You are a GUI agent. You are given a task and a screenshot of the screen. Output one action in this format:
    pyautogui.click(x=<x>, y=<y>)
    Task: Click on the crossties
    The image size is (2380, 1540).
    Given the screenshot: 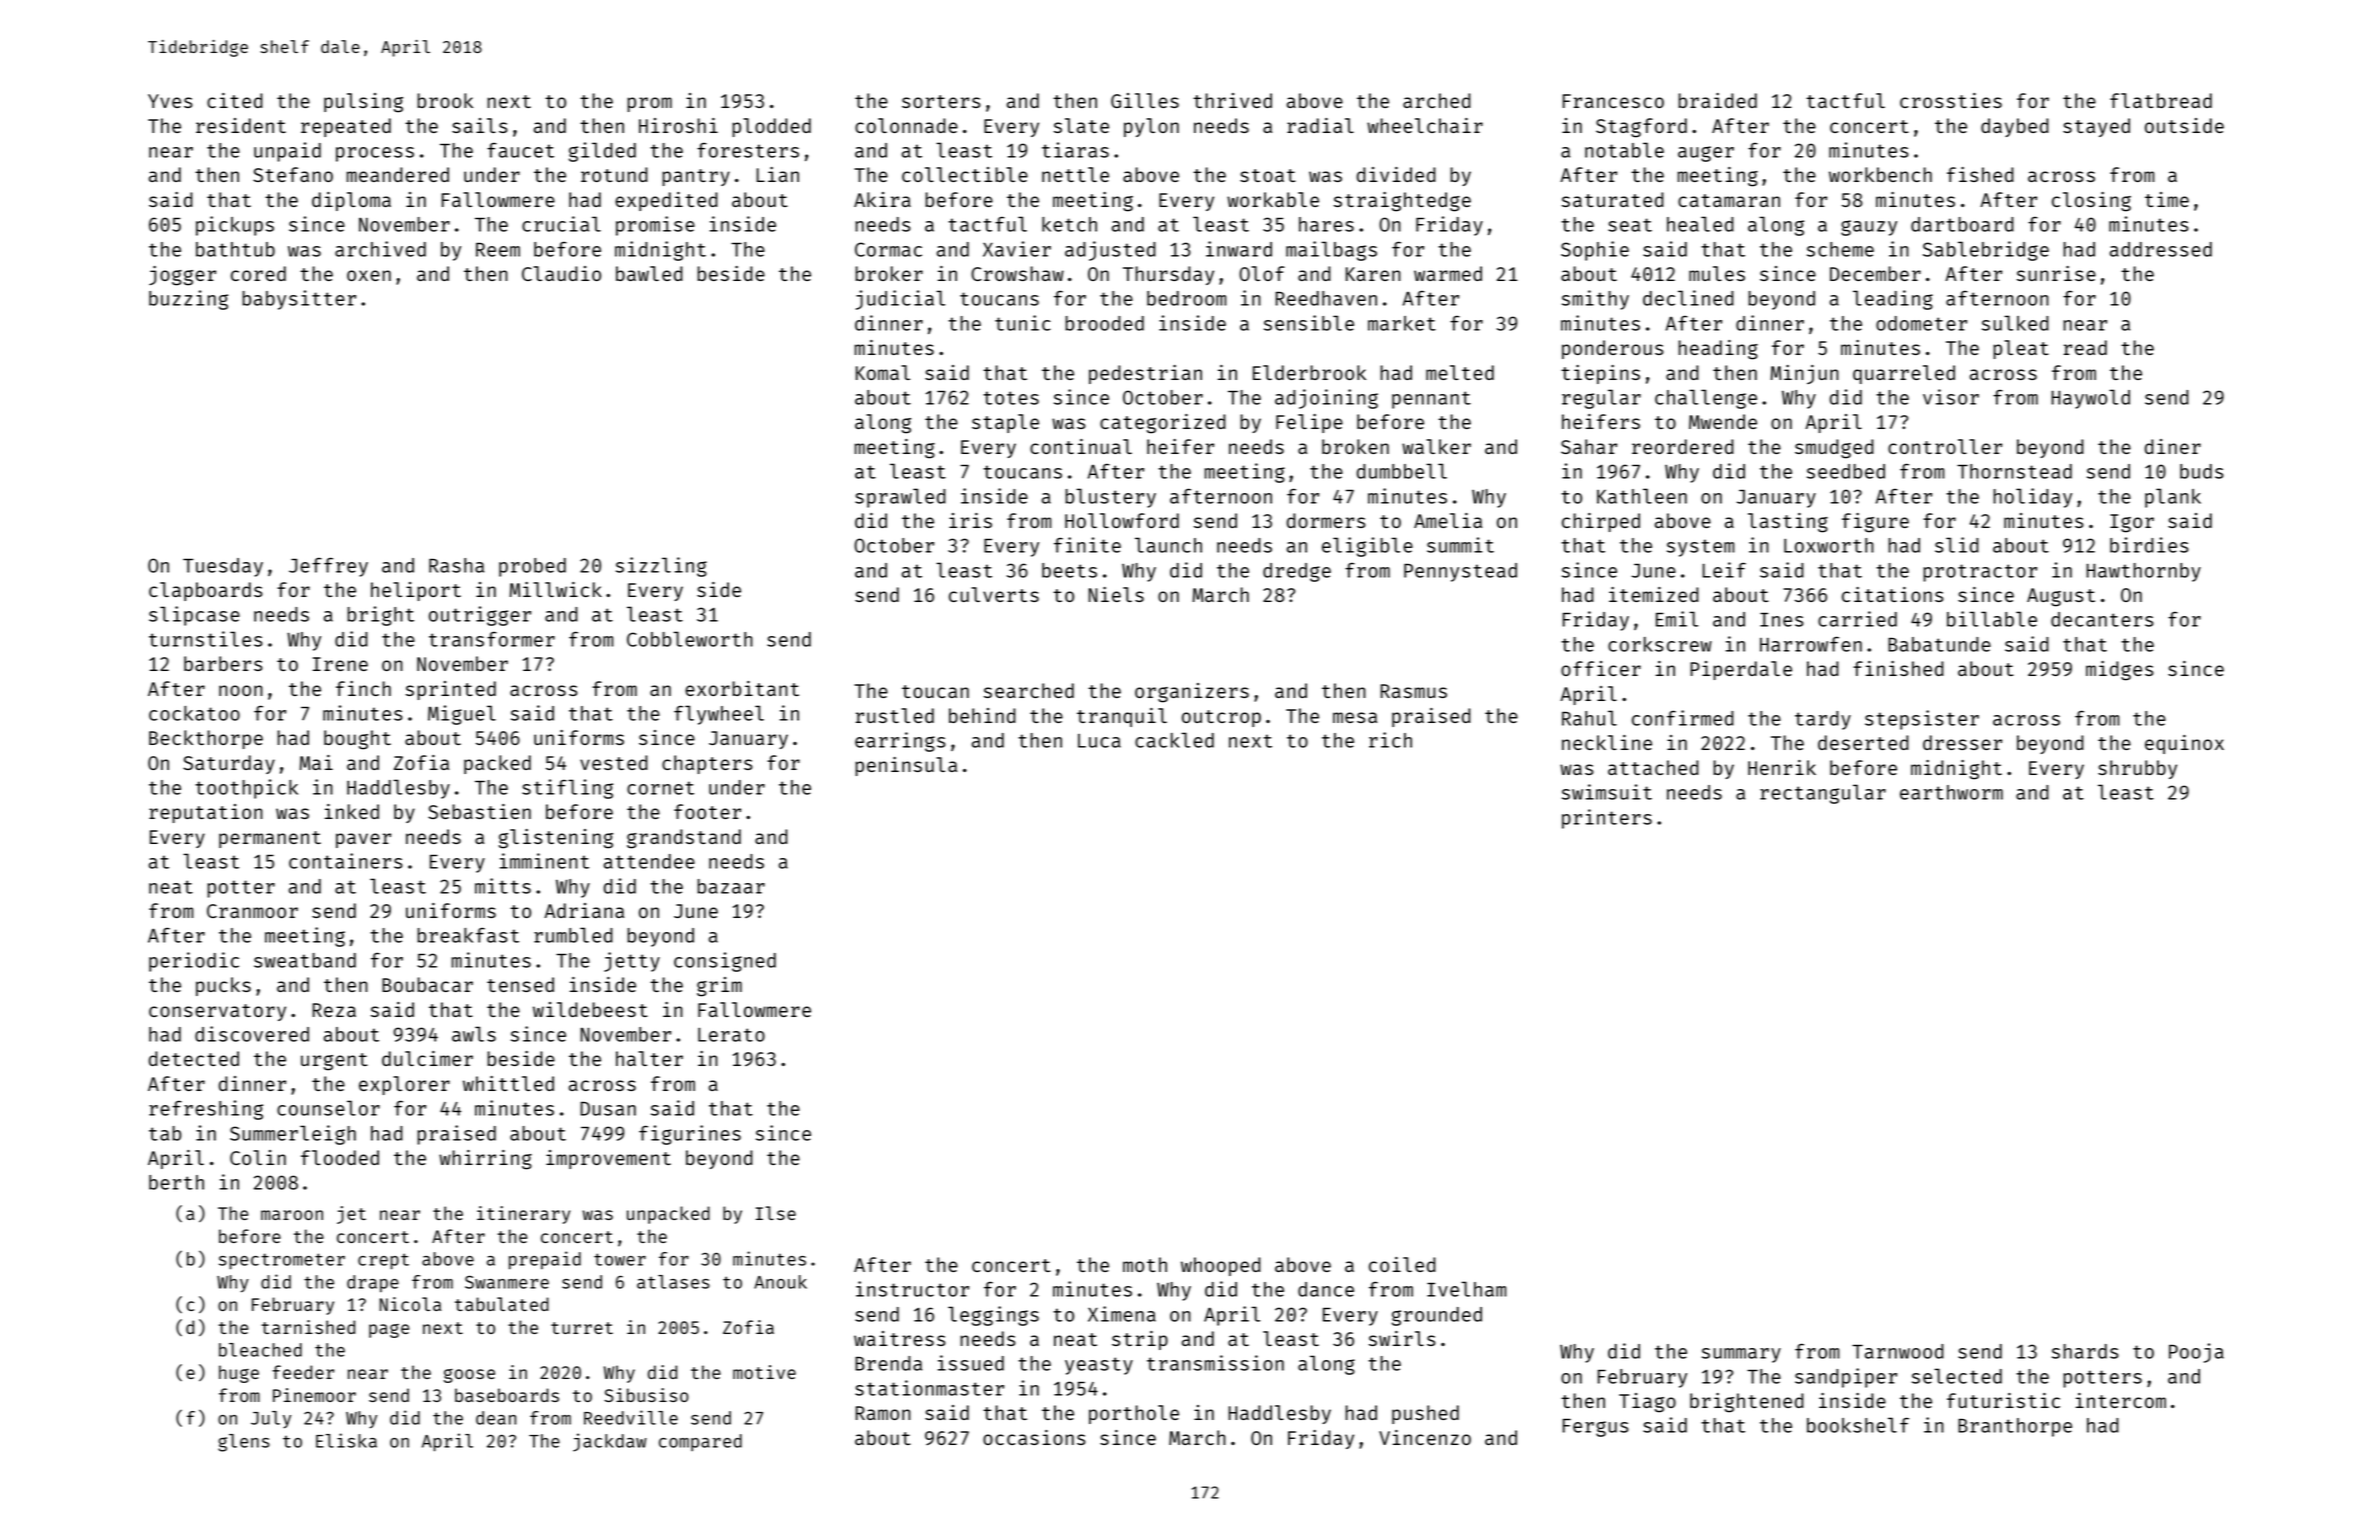 What is the action you would take?
    pyautogui.click(x=1951, y=100)
